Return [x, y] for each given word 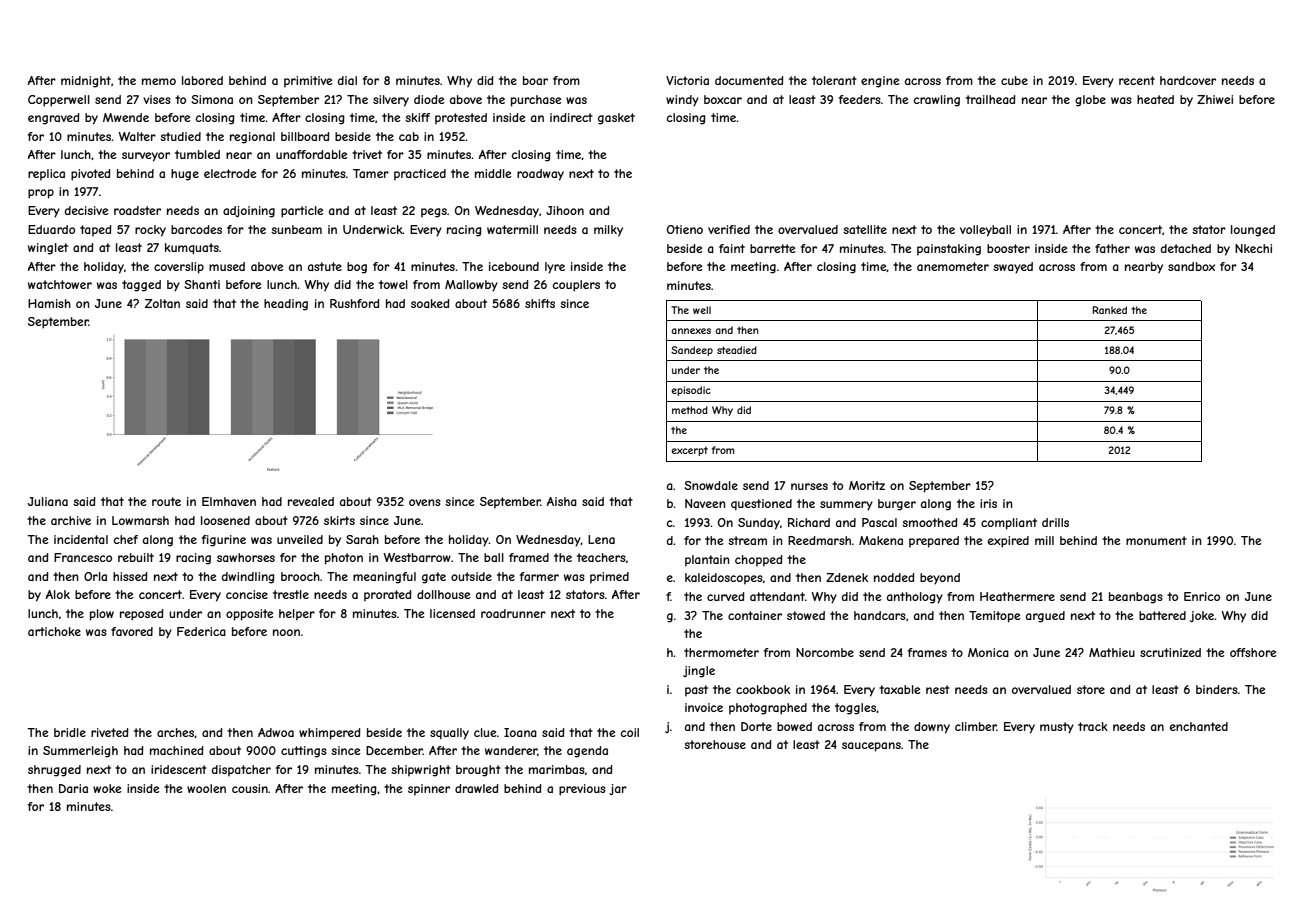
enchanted [1199, 726]
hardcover [1188, 80]
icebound [514, 266]
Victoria [687, 80]
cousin [250, 788]
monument [1156, 540]
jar [618, 789]
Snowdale [711, 485]
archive [71, 520]
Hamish [49, 303]
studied [180, 136]
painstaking [949, 250]
